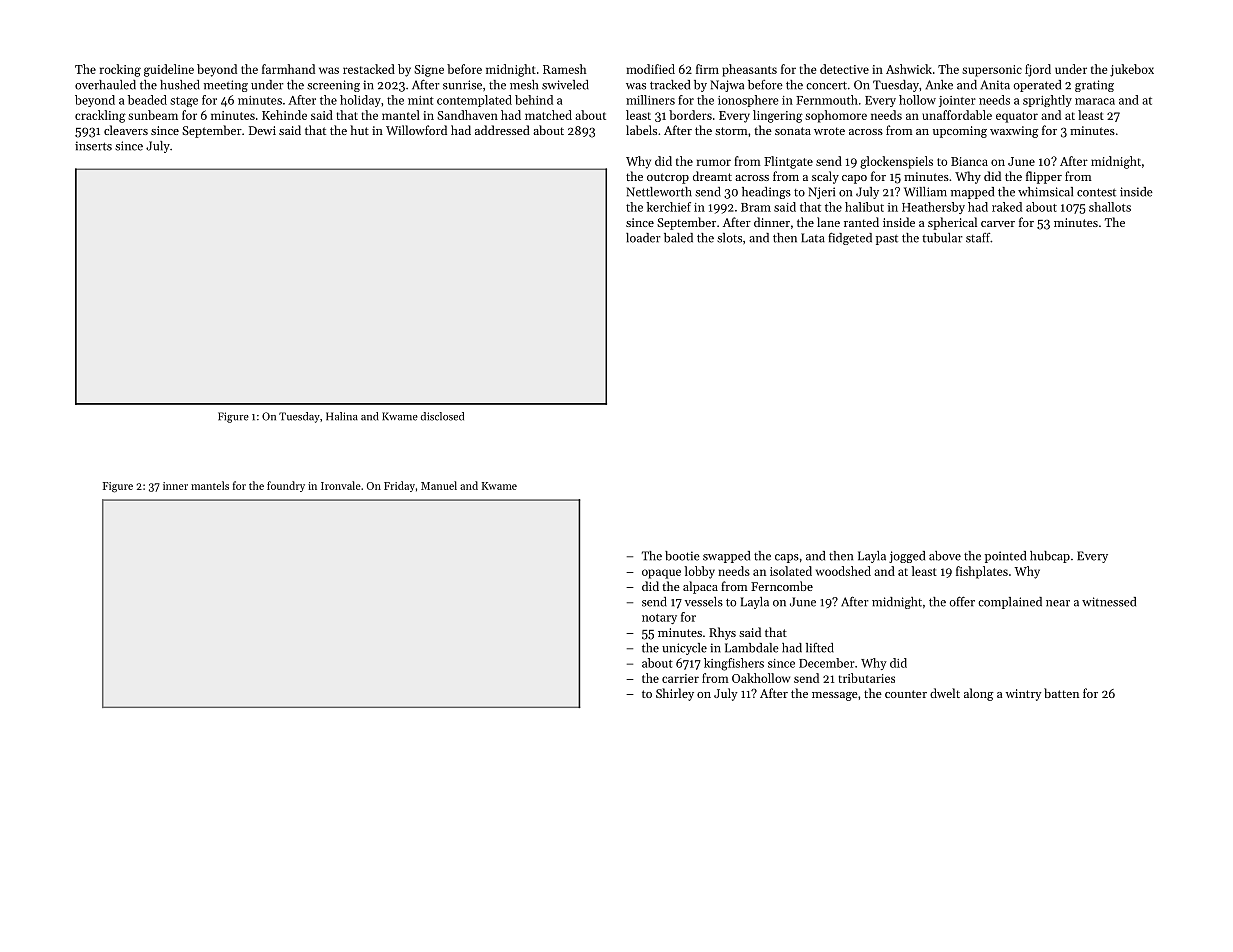 The width and height of the image is (1233, 952). I want to click on farmhand, so click(288, 69).
